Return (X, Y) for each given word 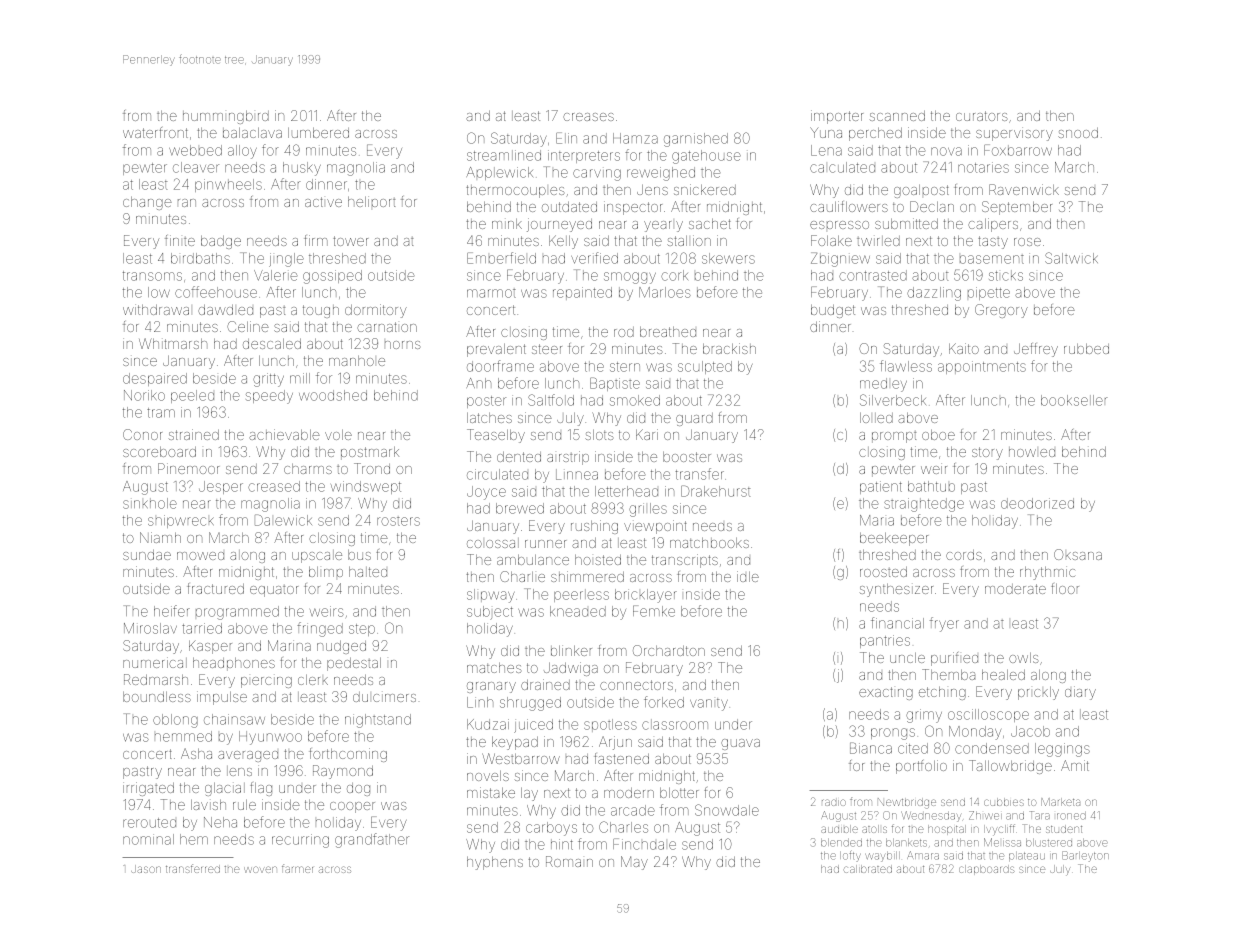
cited (913, 748)
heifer (172, 611)
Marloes (665, 292)
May (634, 863)
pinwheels (228, 185)
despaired (155, 379)
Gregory (1001, 311)
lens (239, 771)
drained (545, 684)
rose (1027, 242)
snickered (705, 189)
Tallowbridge (1010, 767)
